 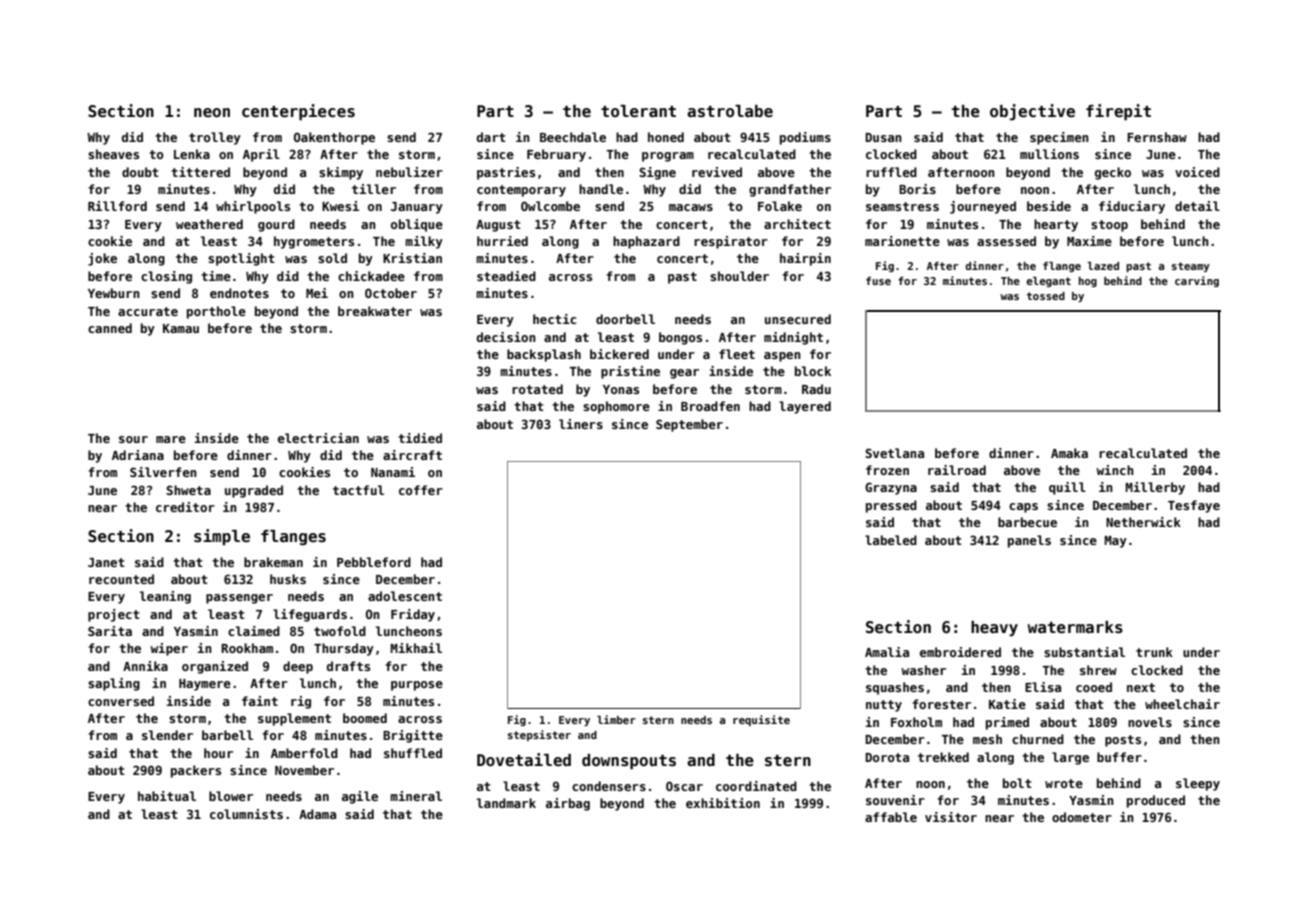 I want to click on Amaka, so click(x=1069, y=453).
